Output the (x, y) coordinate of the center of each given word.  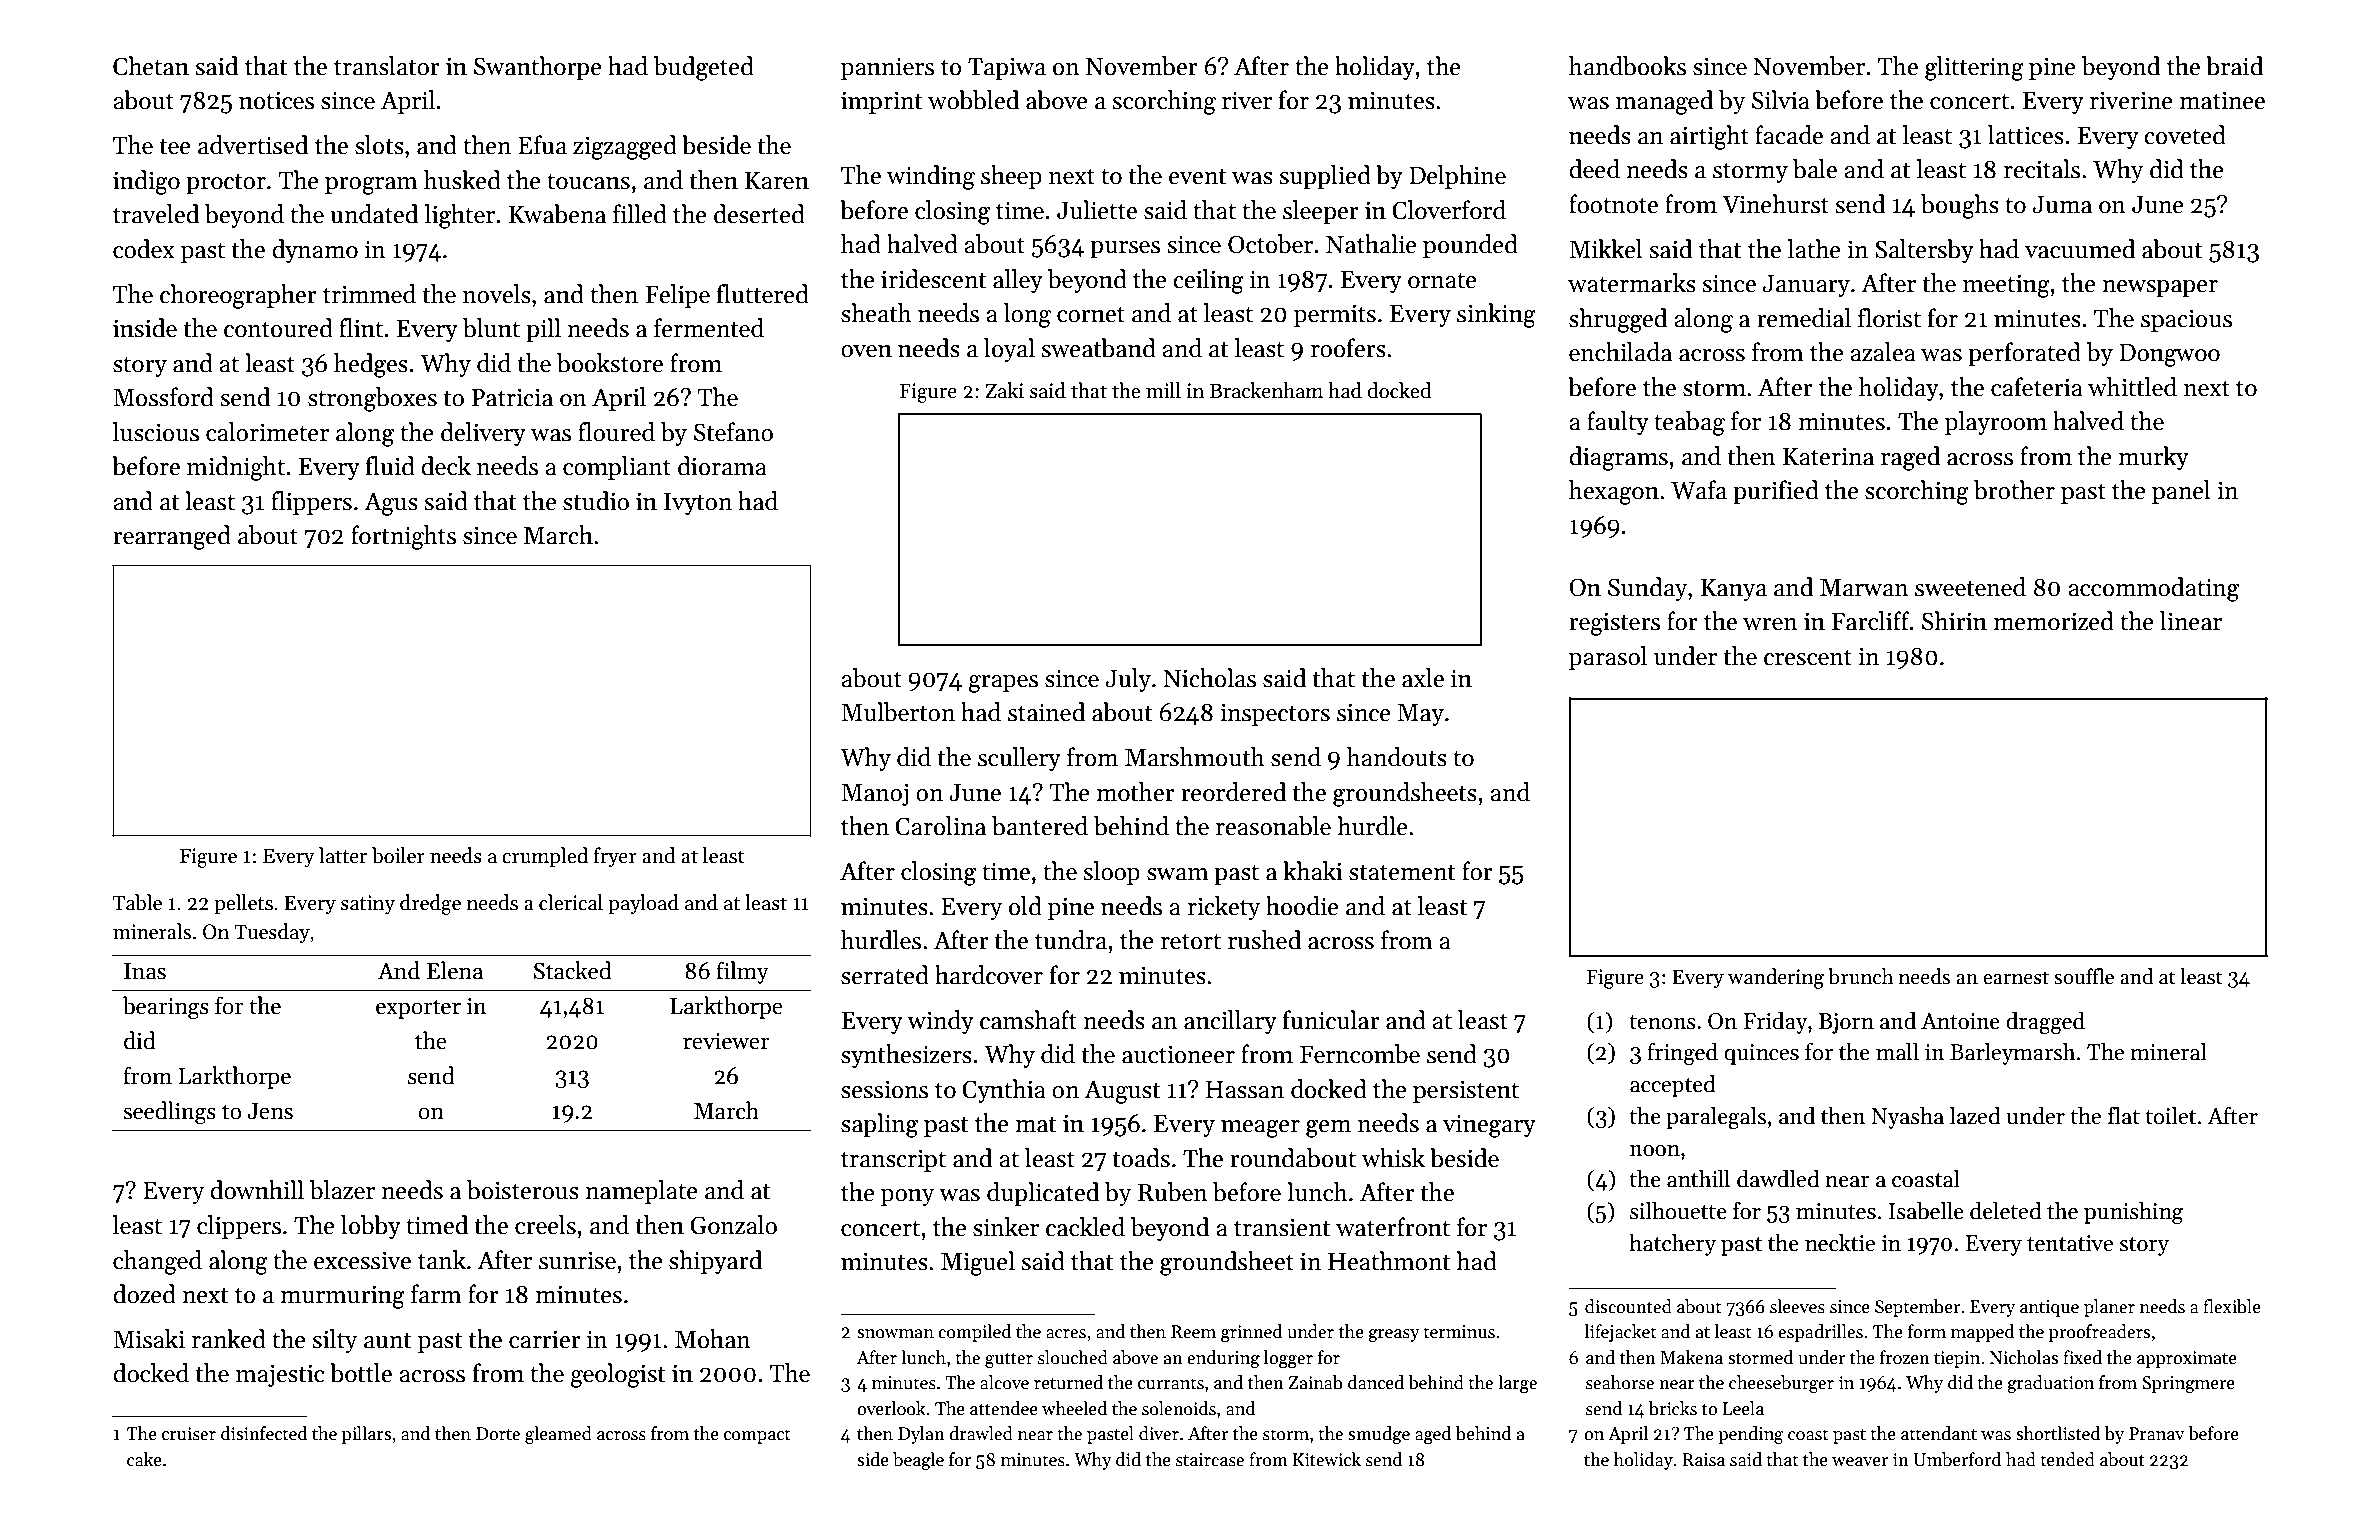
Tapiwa (1007, 68)
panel (2181, 492)
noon (1655, 1151)
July (1128, 680)
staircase (1210, 1460)
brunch (1860, 976)
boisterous (523, 1190)
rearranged (172, 537)
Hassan (1245, 1090)
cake (144, 1459)
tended (2067, 1459)
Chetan (151, 66)
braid (2234, 66)
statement (1402, 873)
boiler (398, 855)
